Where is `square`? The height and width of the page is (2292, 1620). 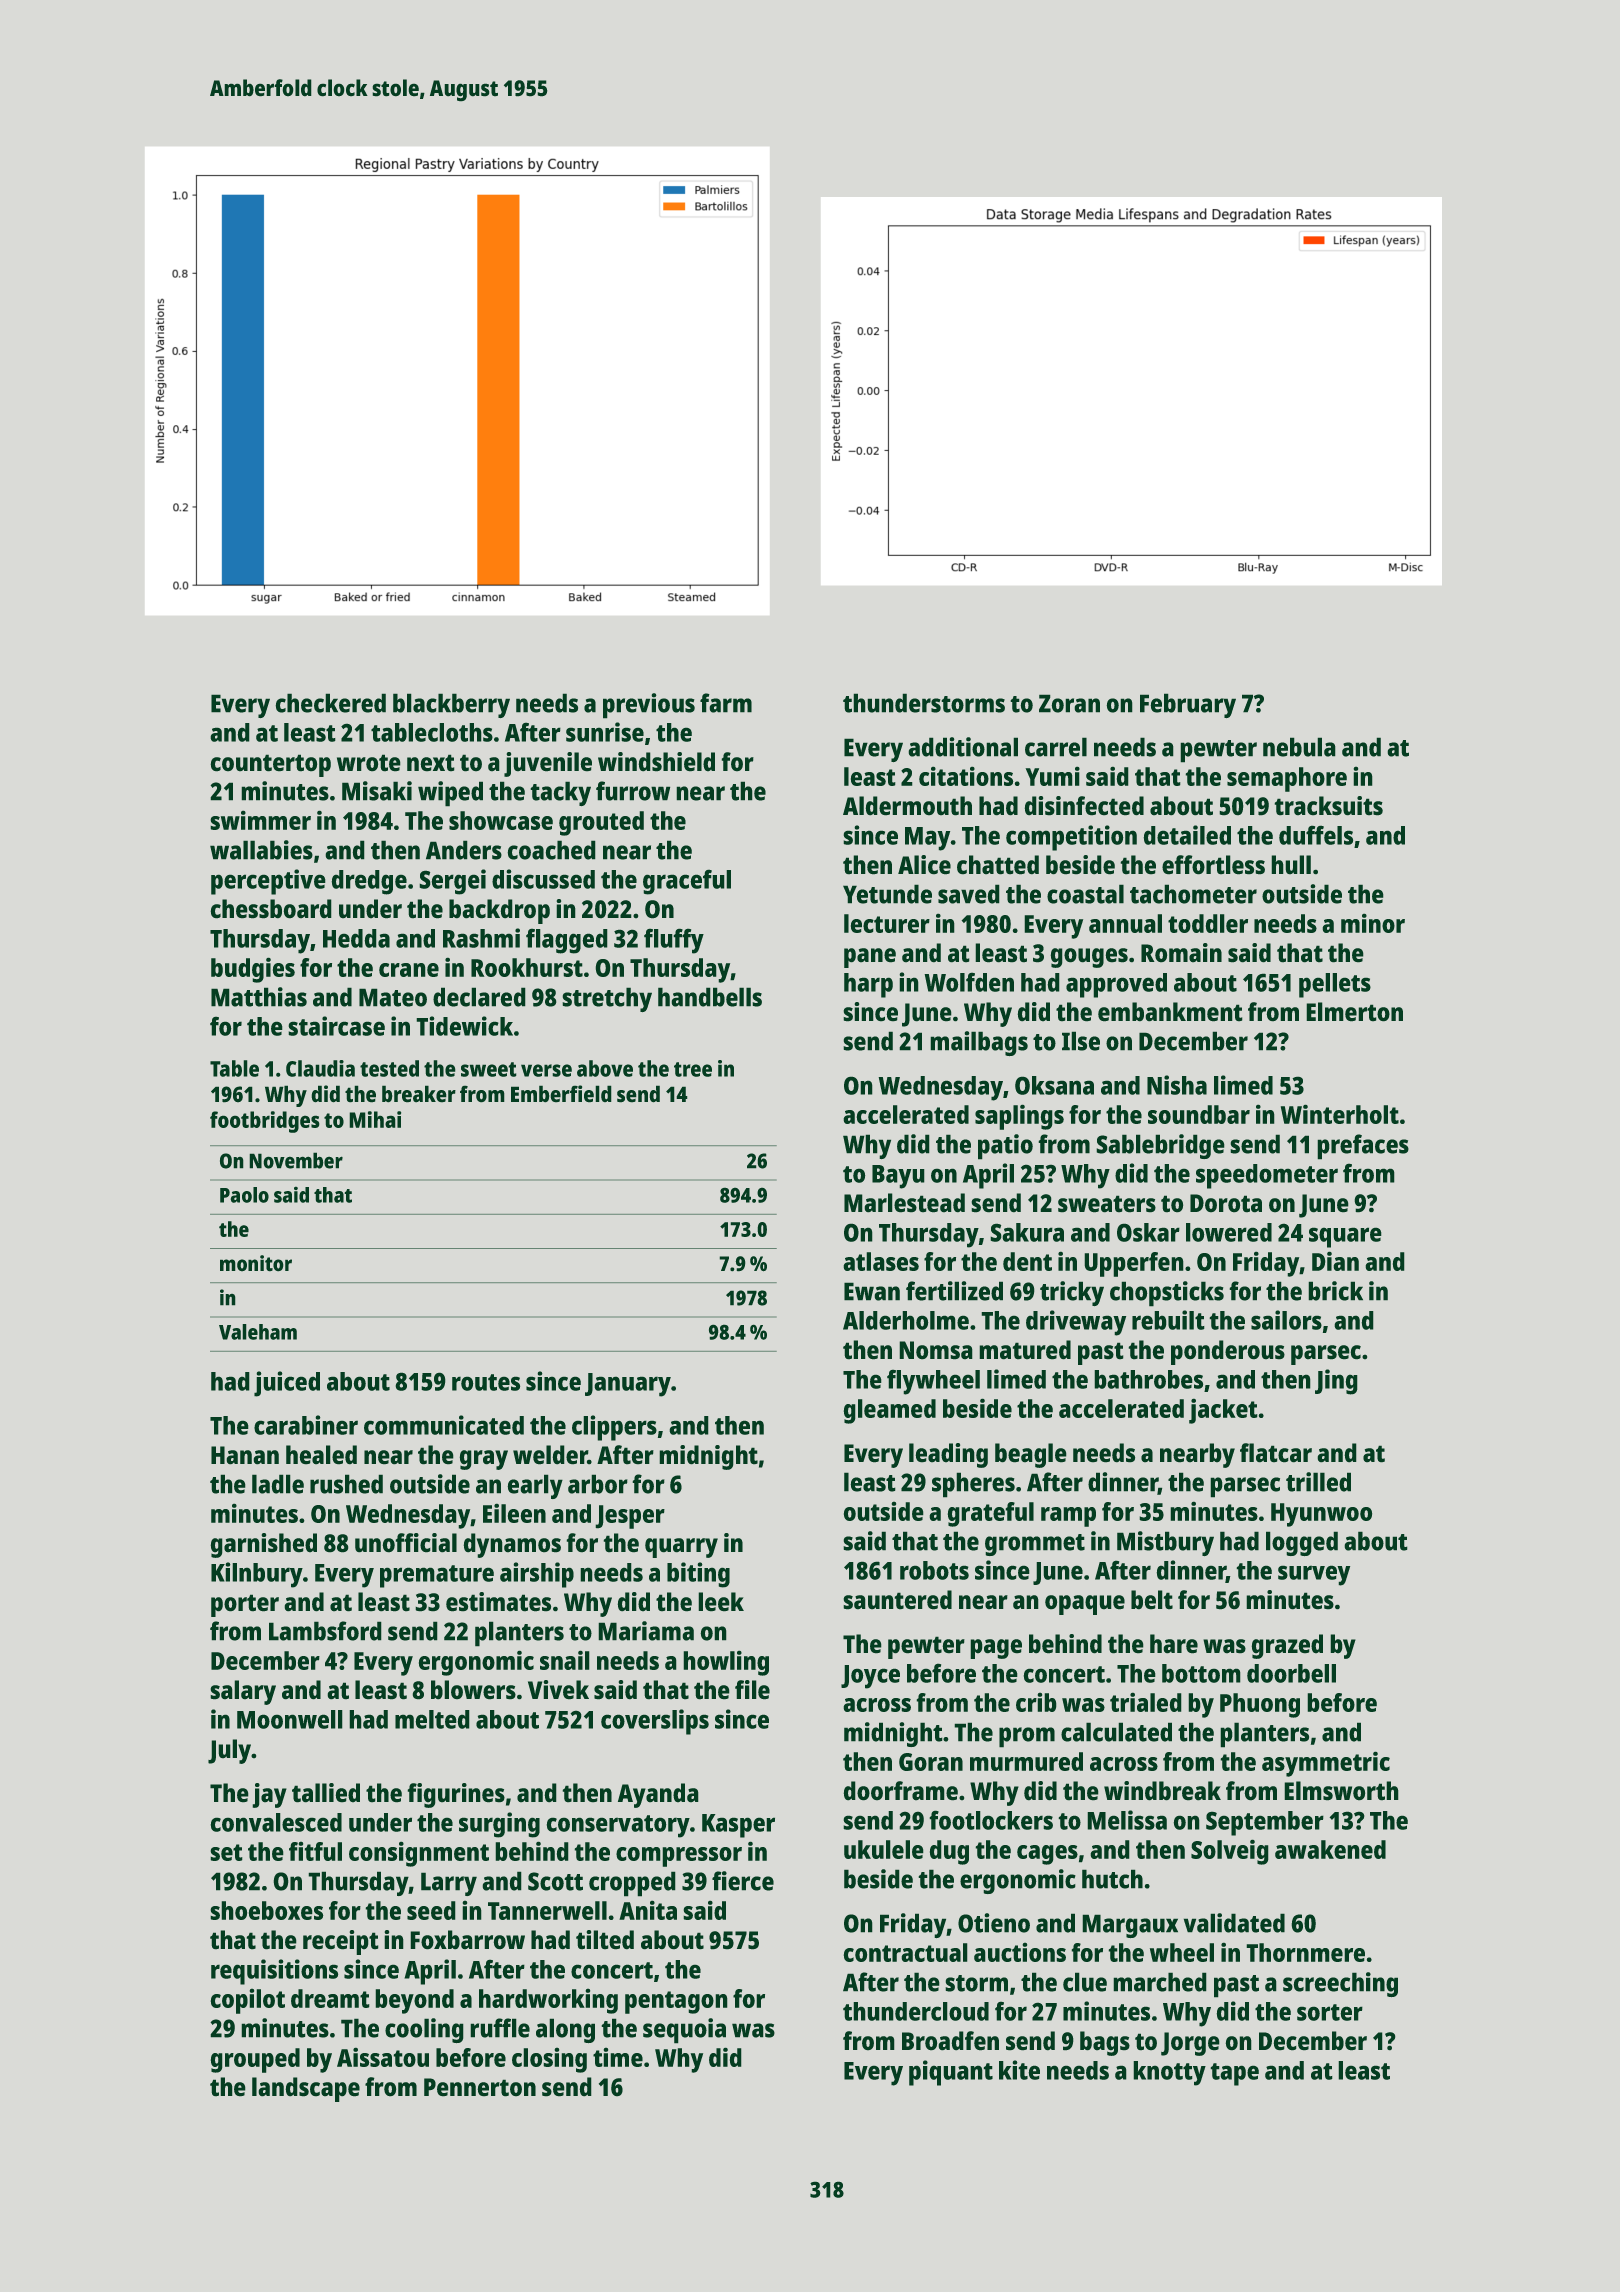
square is located at coordinates (1345, 1238).
